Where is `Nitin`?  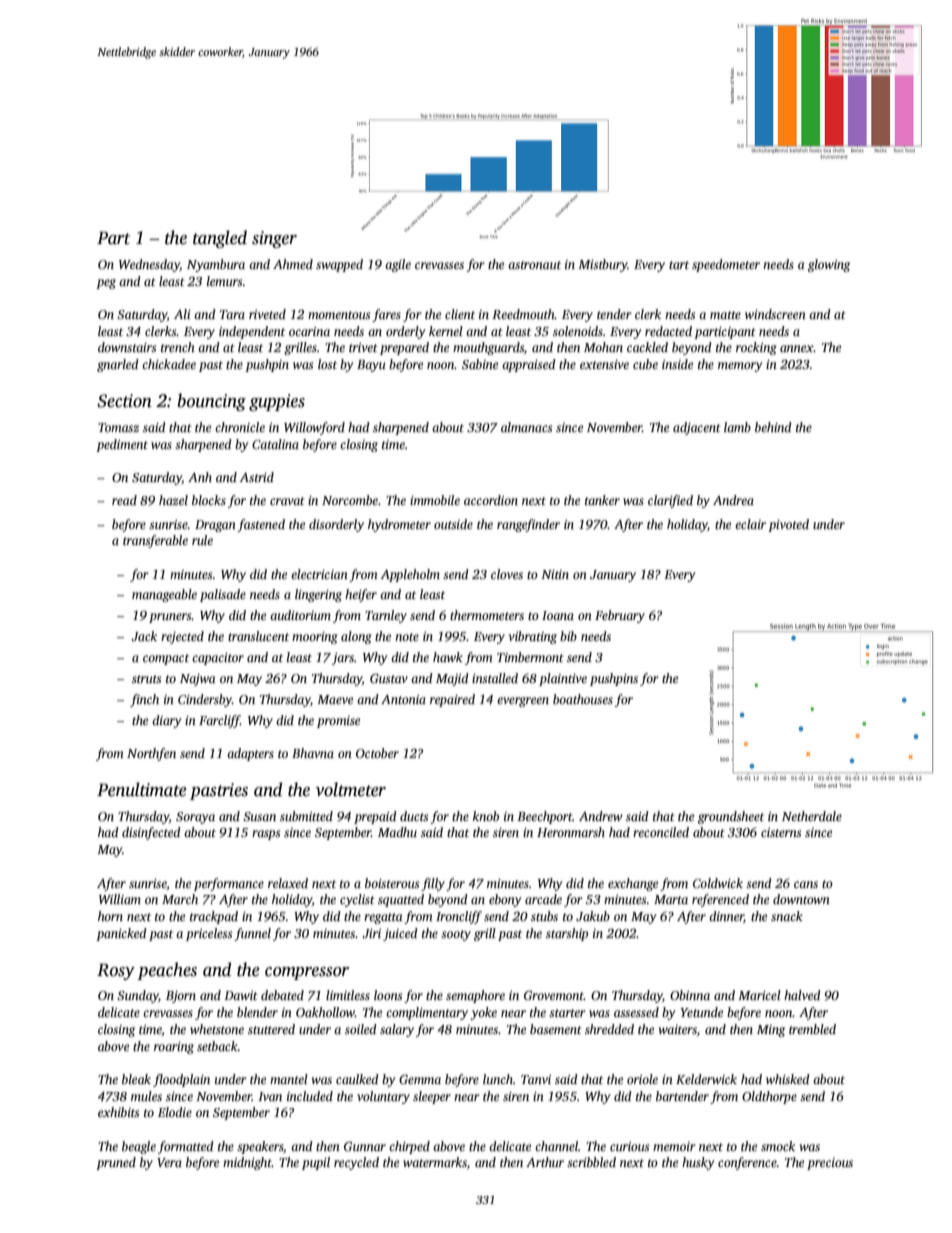
Nitin is located at coordinates (555, 574).
